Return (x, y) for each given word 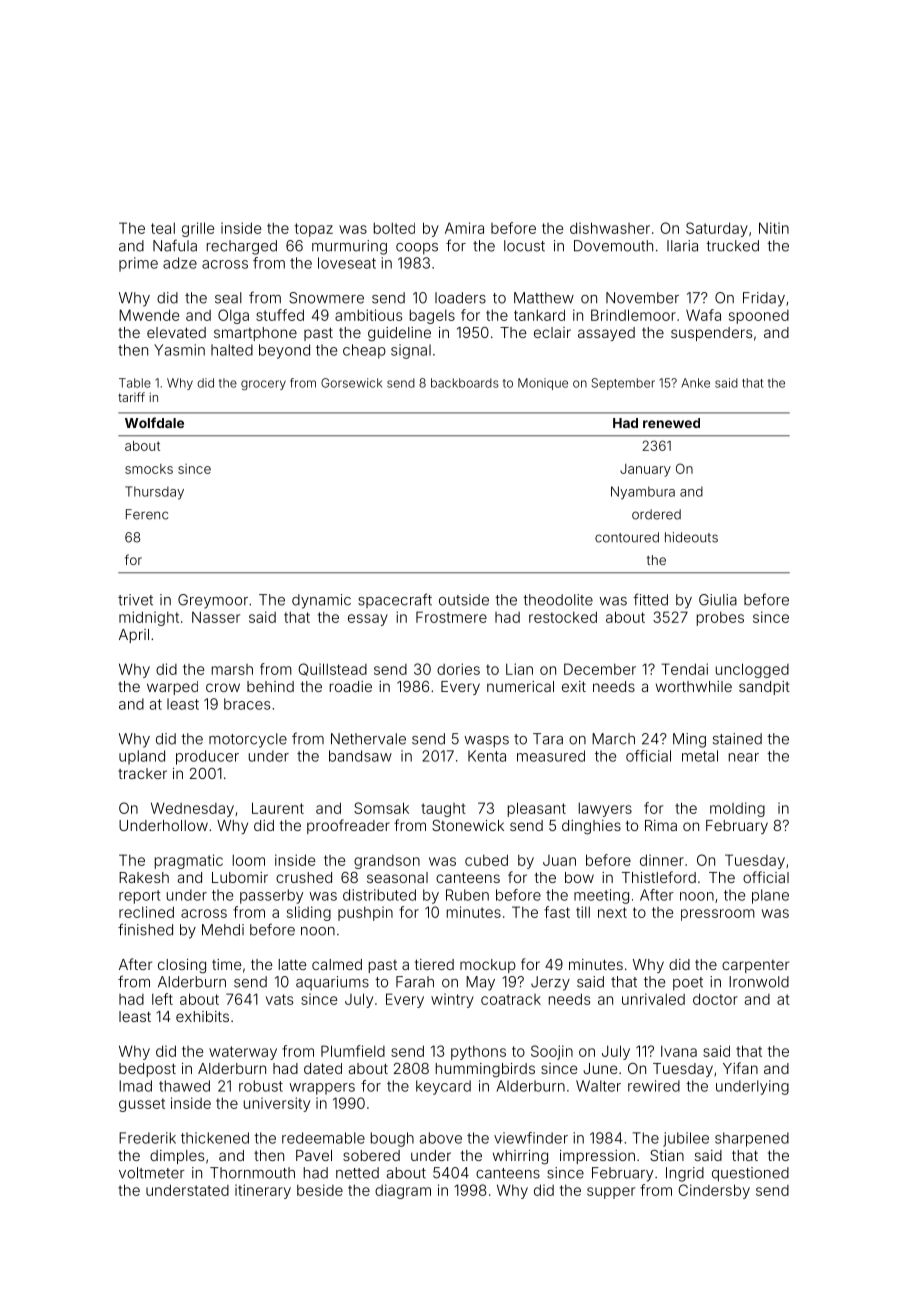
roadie (351, 686)
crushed (304, 877)
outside (464, 600)
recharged (242, 247)
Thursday (154, 493)
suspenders (711, 334)
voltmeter (152, 1173)
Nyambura (643, 493)
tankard (539, 315)
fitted (650, 599)
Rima (661, 825)
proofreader (348, 826)
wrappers (322, 1089)
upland (142, 757)
